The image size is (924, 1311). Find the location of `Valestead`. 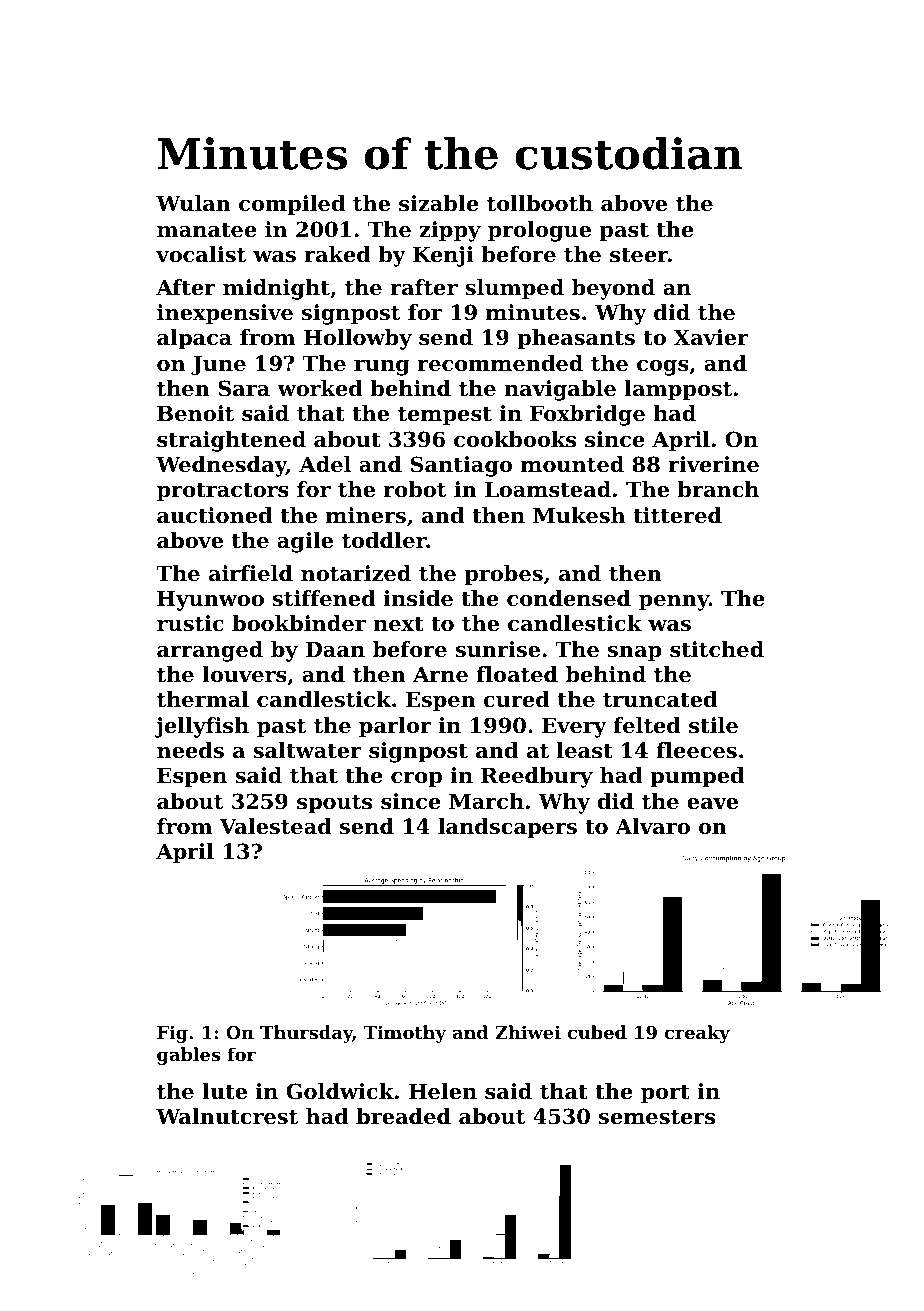

Valestead is located at coordinates (275, 826).
